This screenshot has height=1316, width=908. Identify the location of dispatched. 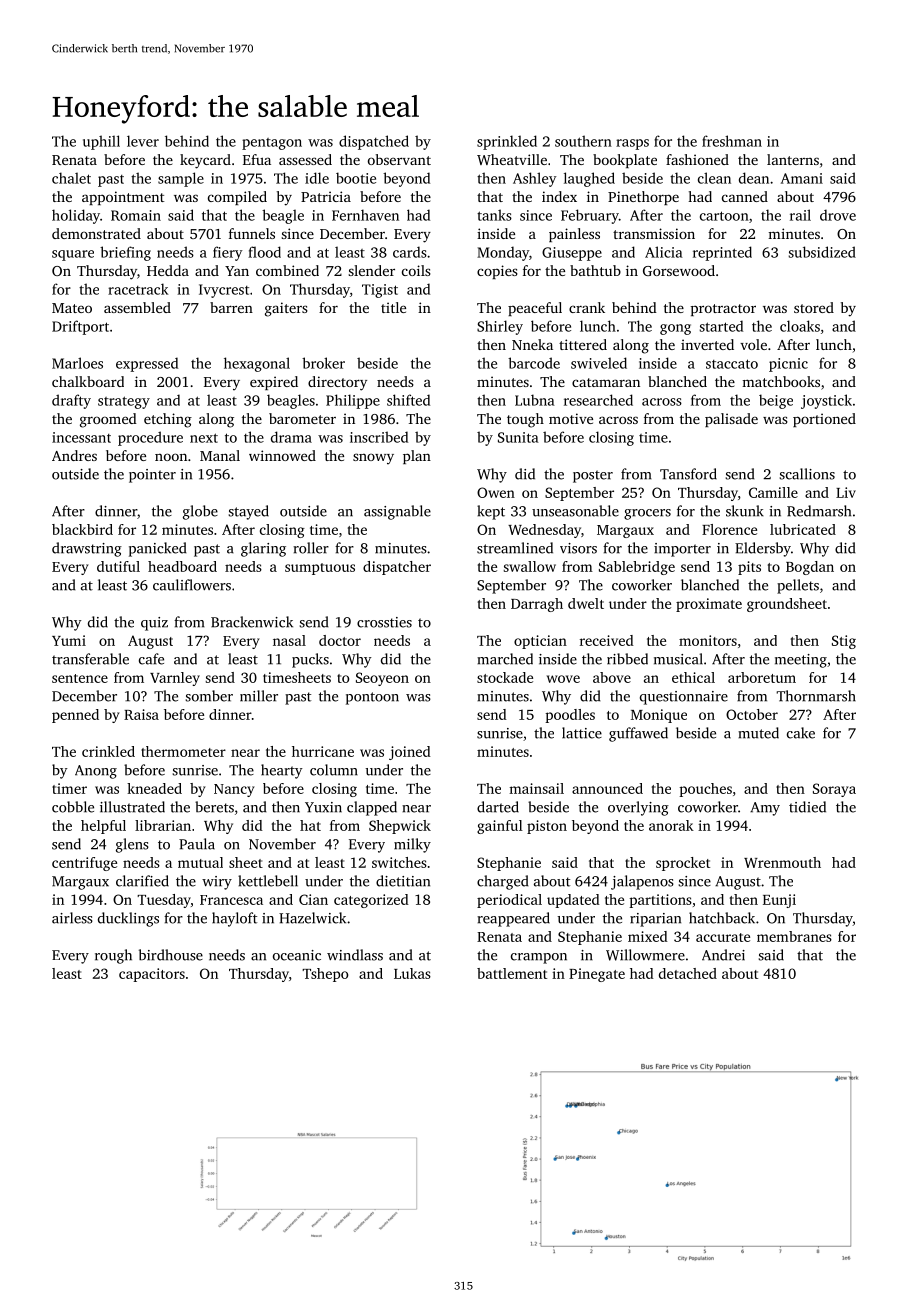
(374, 142).
